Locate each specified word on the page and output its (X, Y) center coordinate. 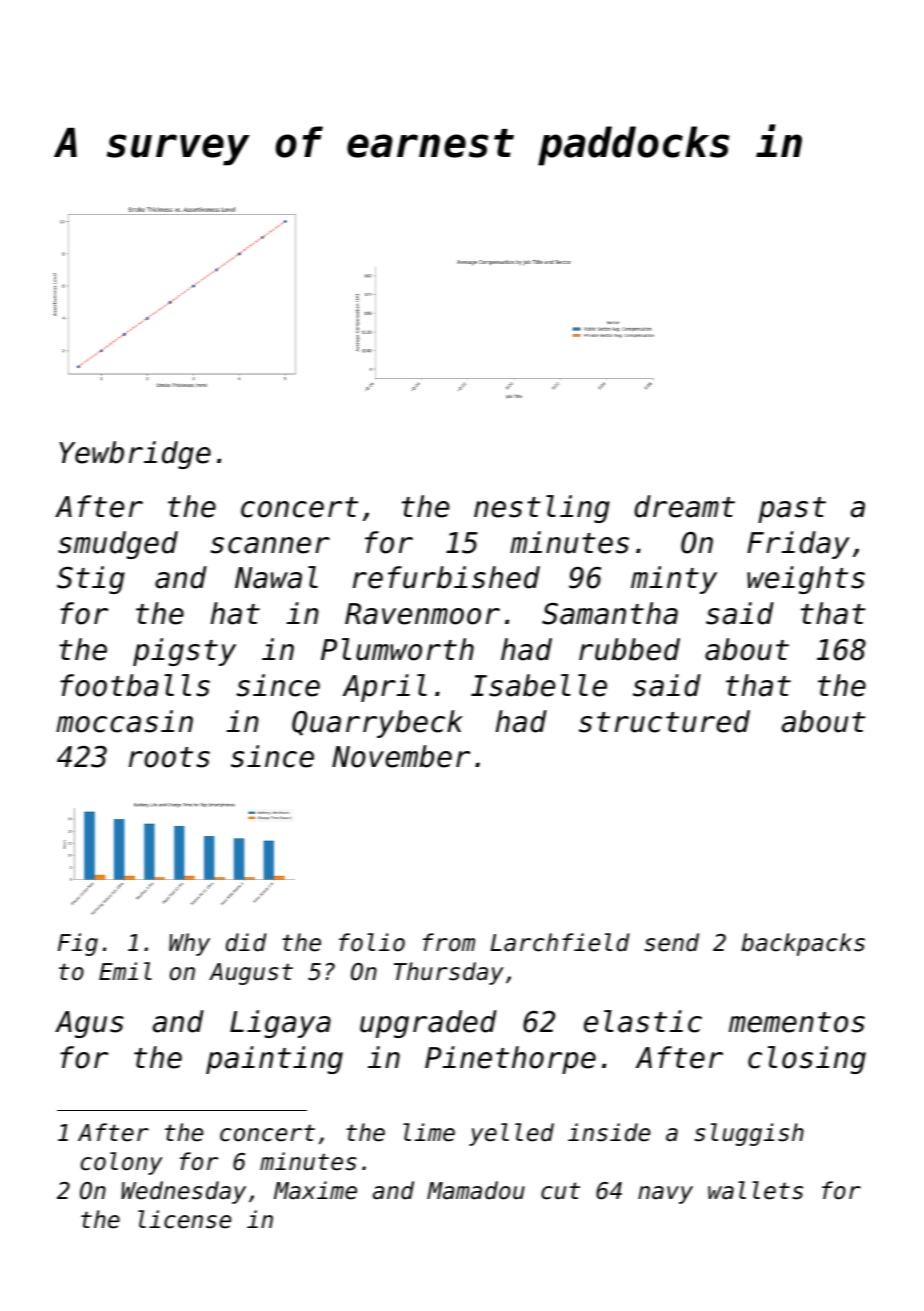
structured (664, 721)
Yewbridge (135, 455)
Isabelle (539, 685)
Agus (89, 1024)
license (184, 1219)
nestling (542, 509)
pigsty (184, 652)
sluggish (749, 1134)
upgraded (428, 1024)
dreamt (684, 506)
